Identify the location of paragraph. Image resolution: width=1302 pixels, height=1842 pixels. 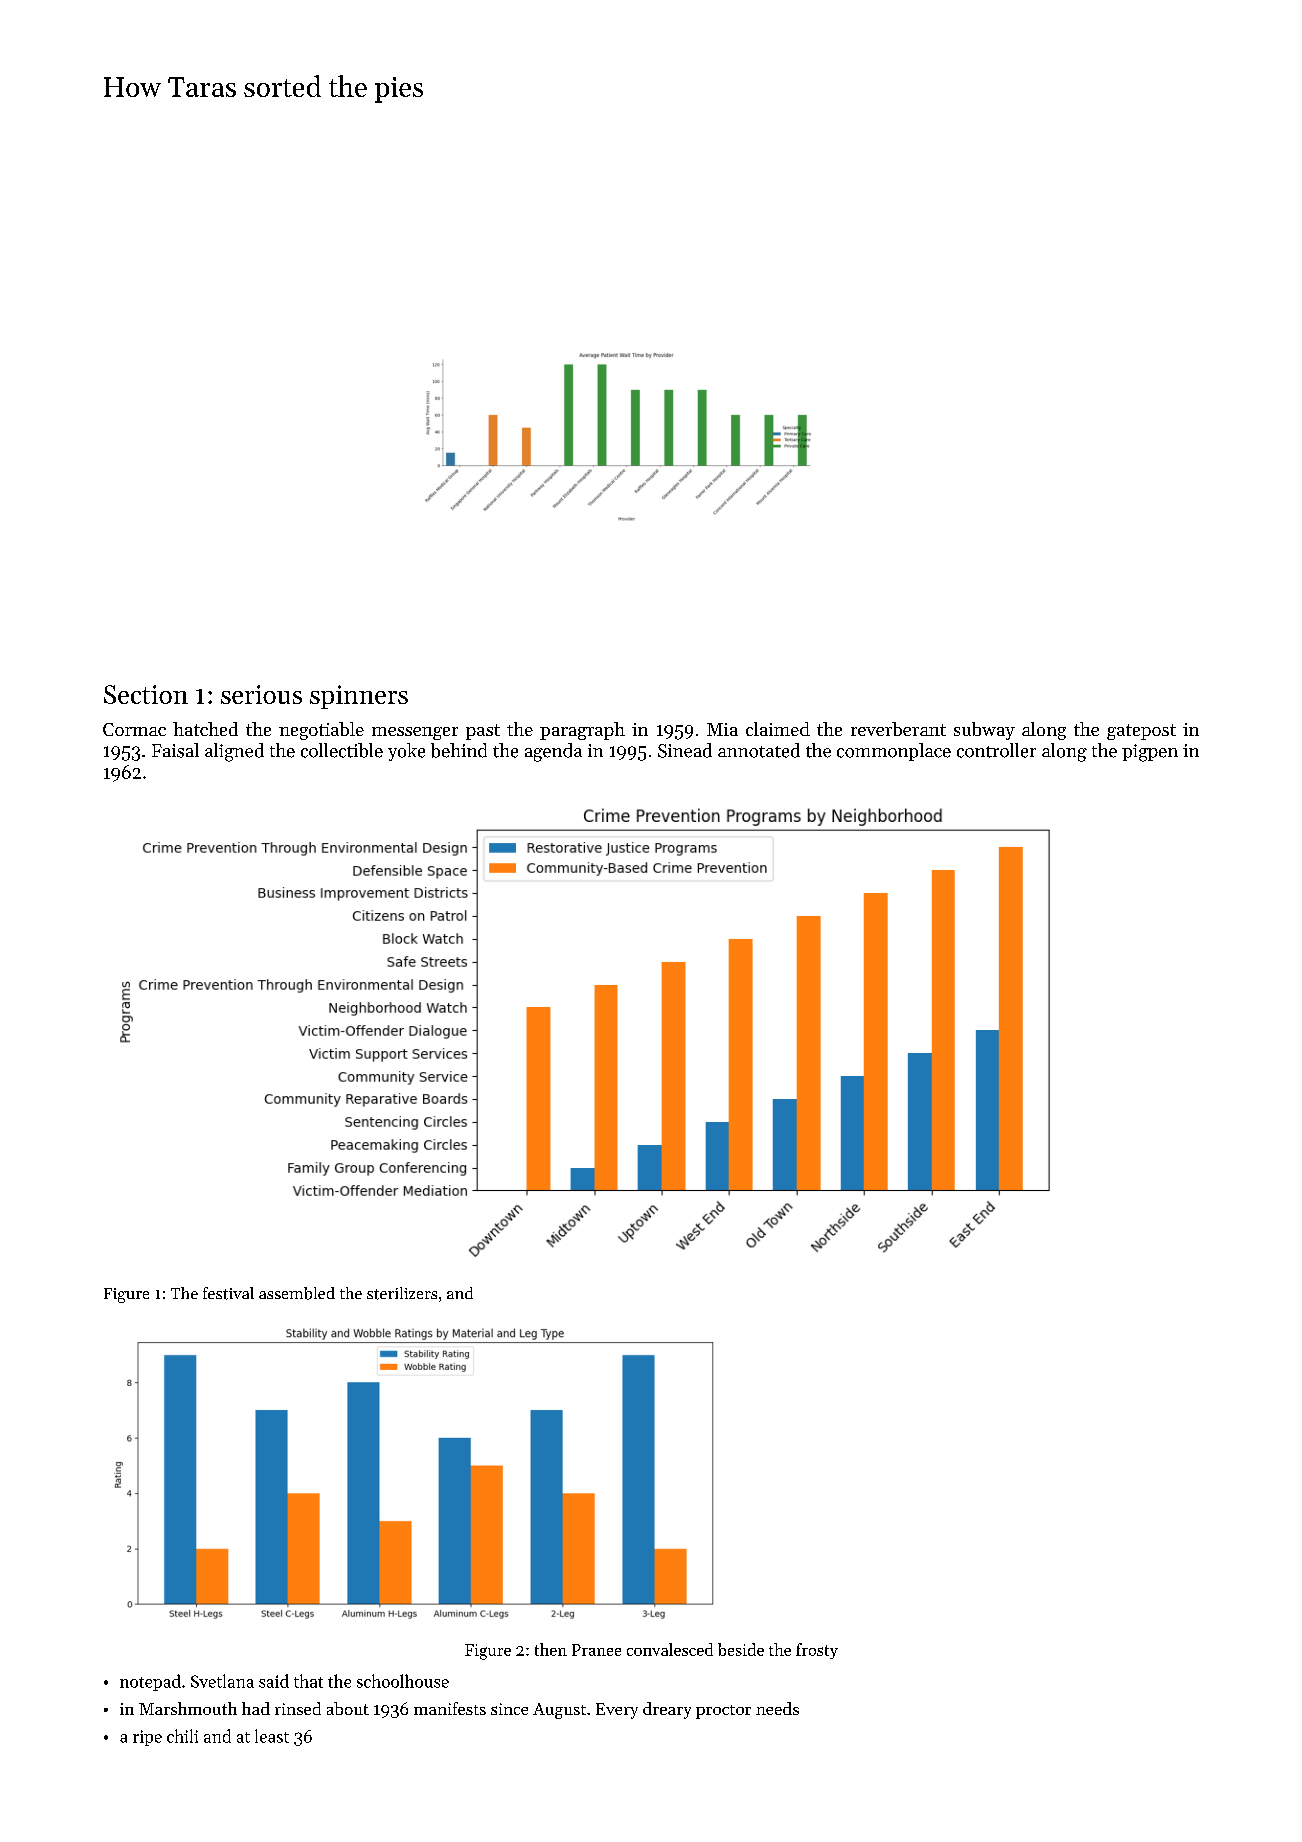
(582, 731).
